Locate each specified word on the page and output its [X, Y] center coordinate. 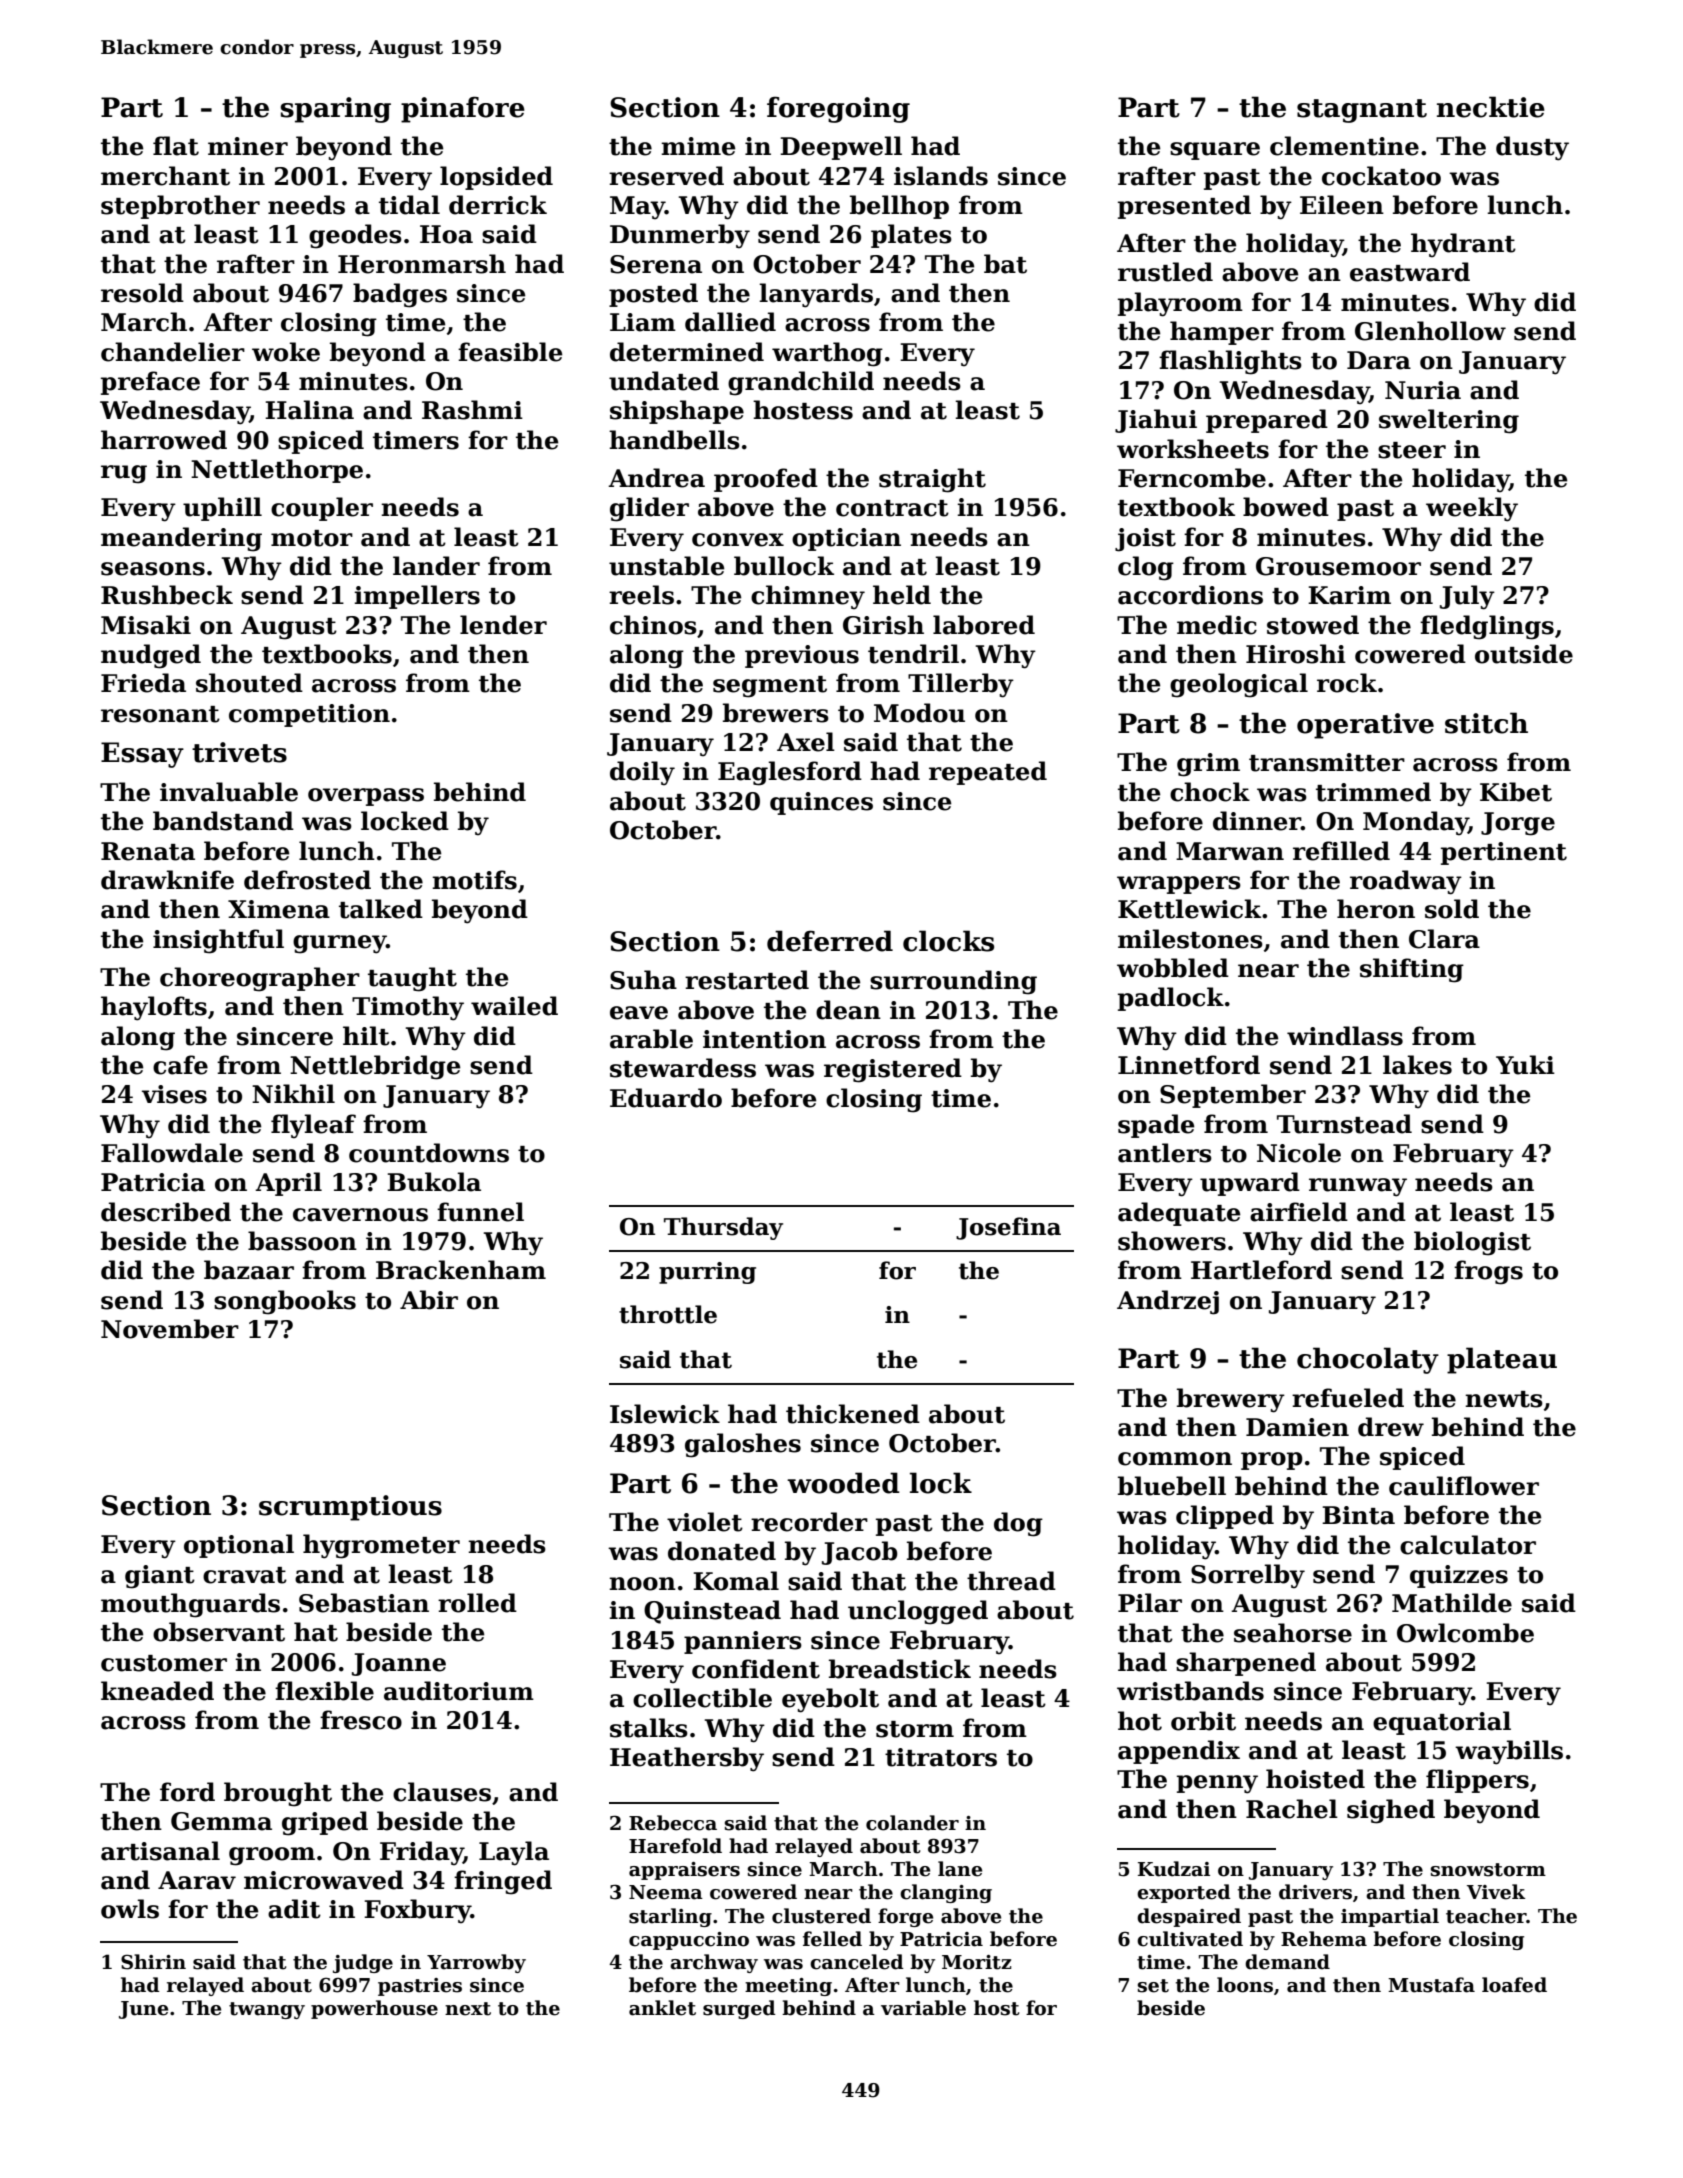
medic [1217, 625]
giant [160, 1577]
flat [176, 146]
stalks [649, 1728]
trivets [239, 752]
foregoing [838, 109]
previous [802, 656]
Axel [806, 742]
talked [381, 909]
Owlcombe [1465, 1633]
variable [923, 2008]
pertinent [1504, 853]
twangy [267, 2010]
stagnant [1362, 111]
